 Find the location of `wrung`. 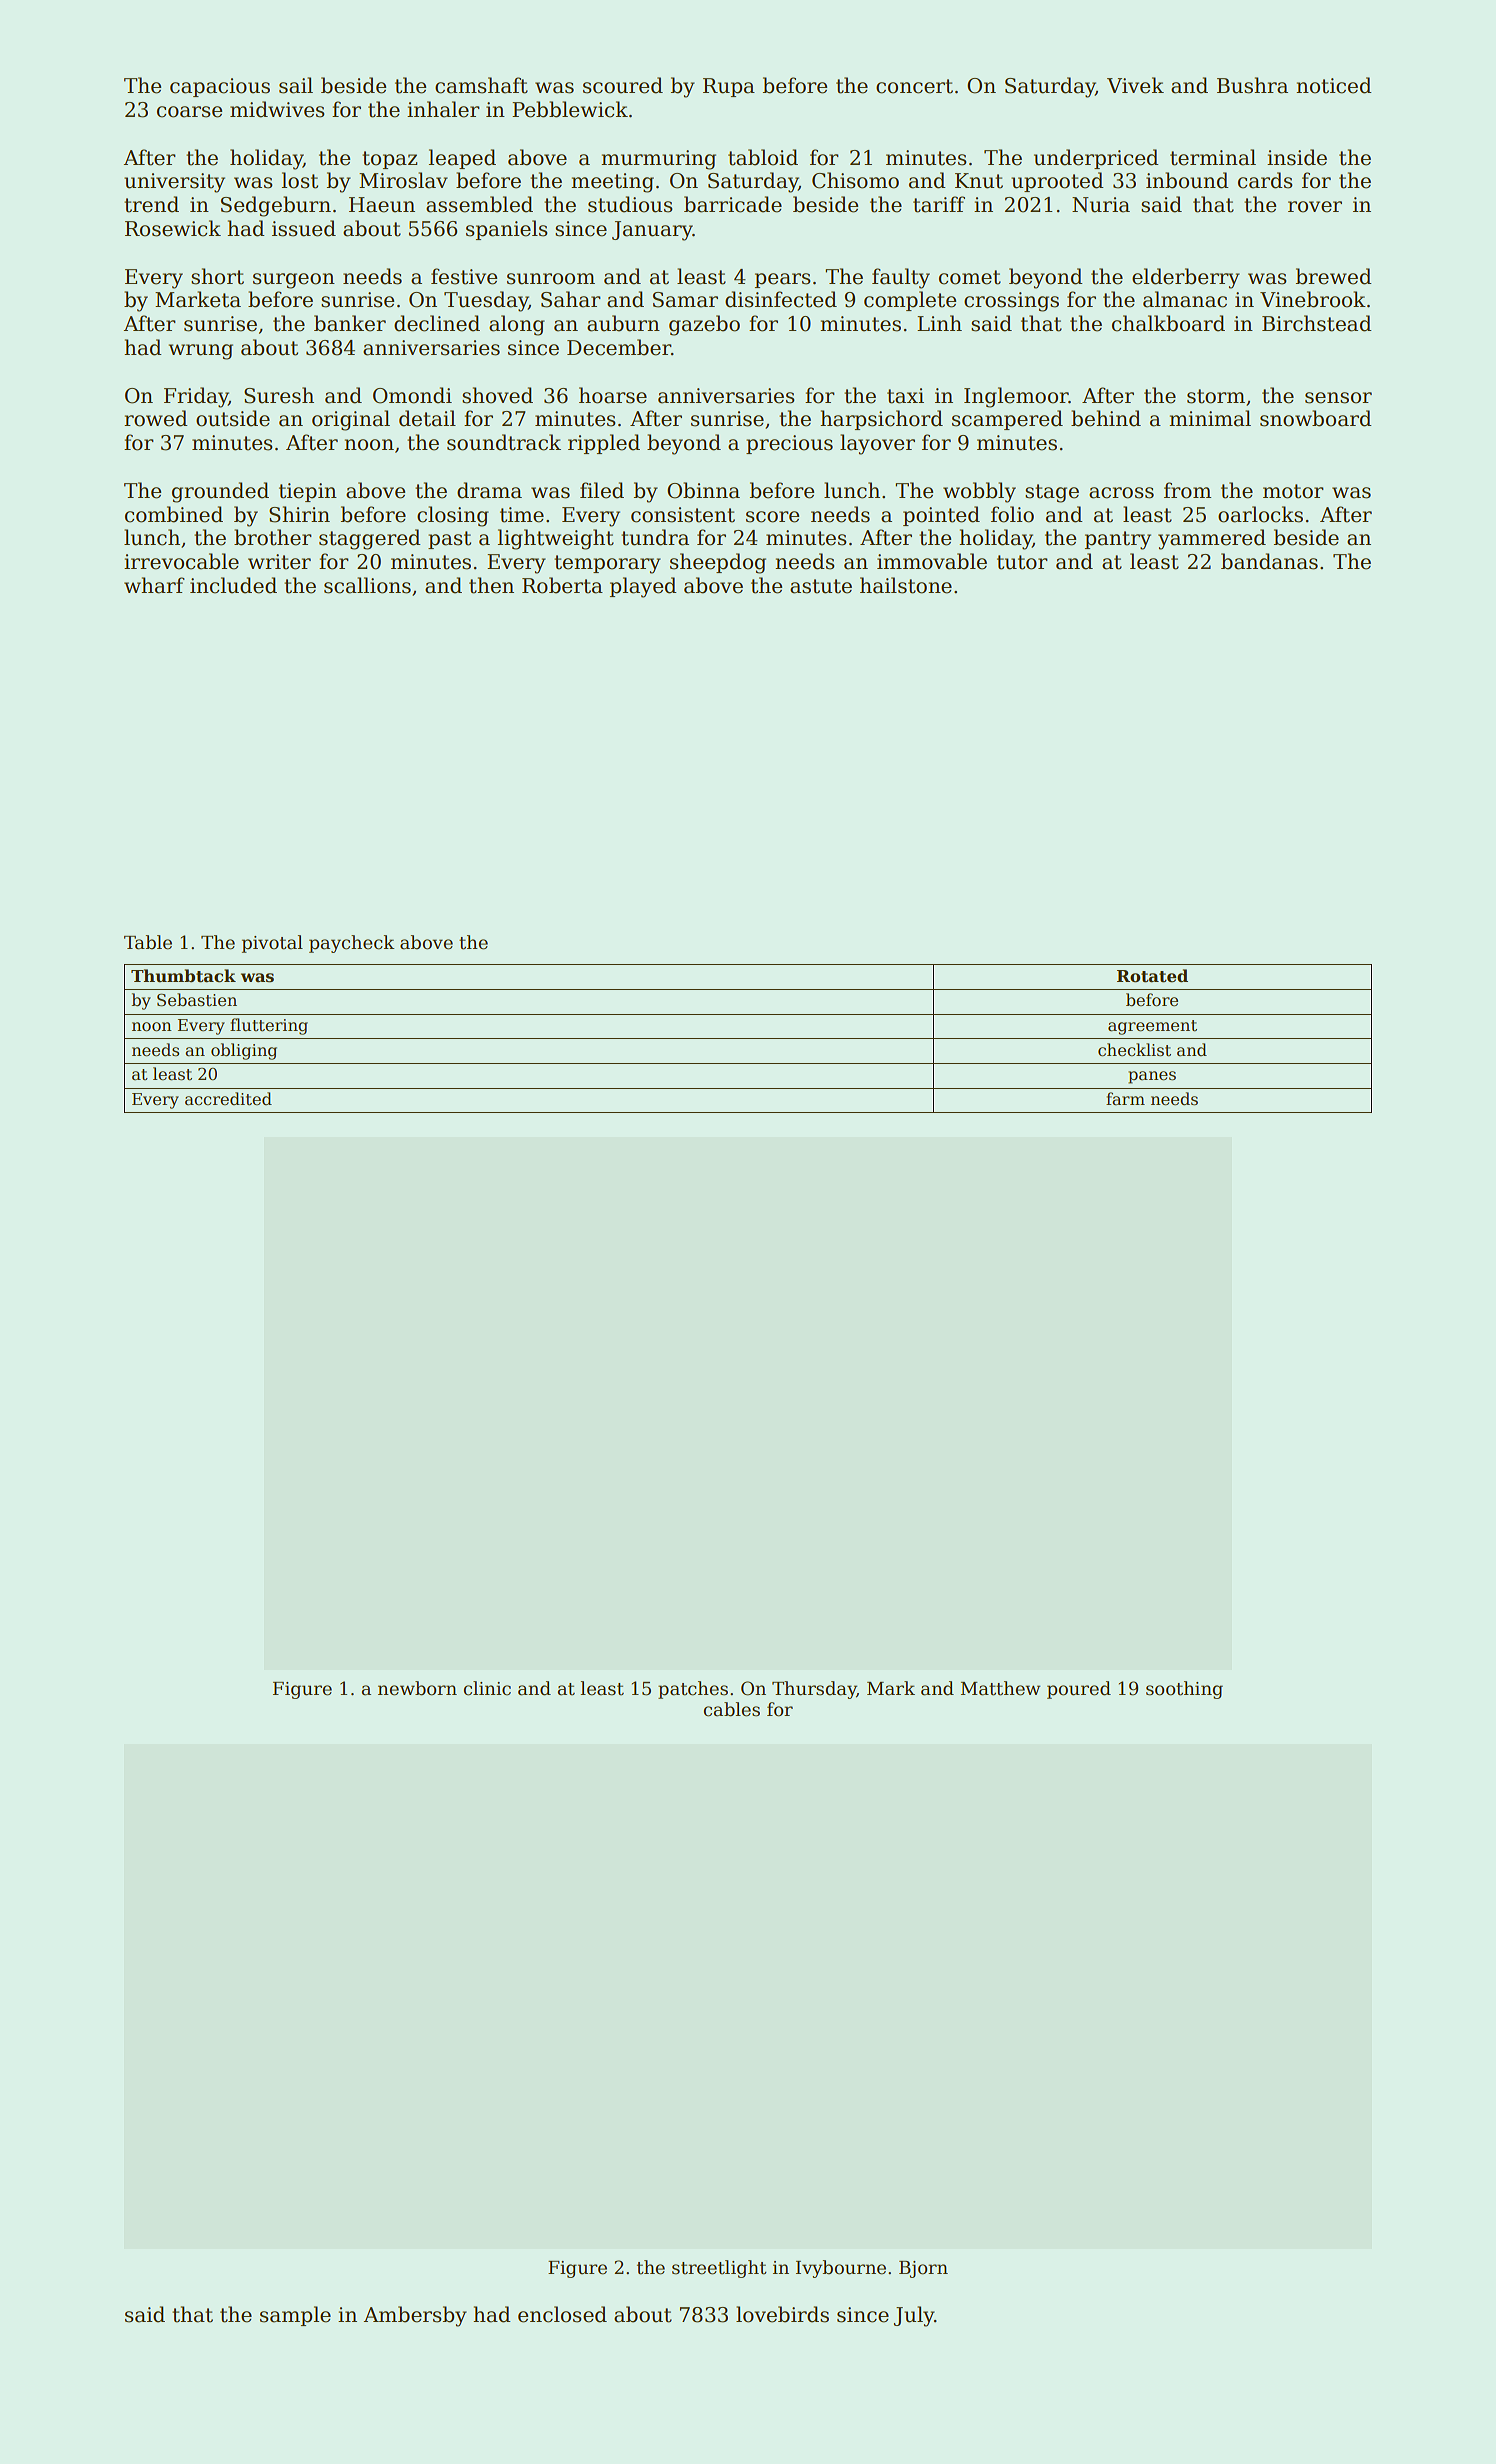

wrung is located at coordinates (200, 352).
